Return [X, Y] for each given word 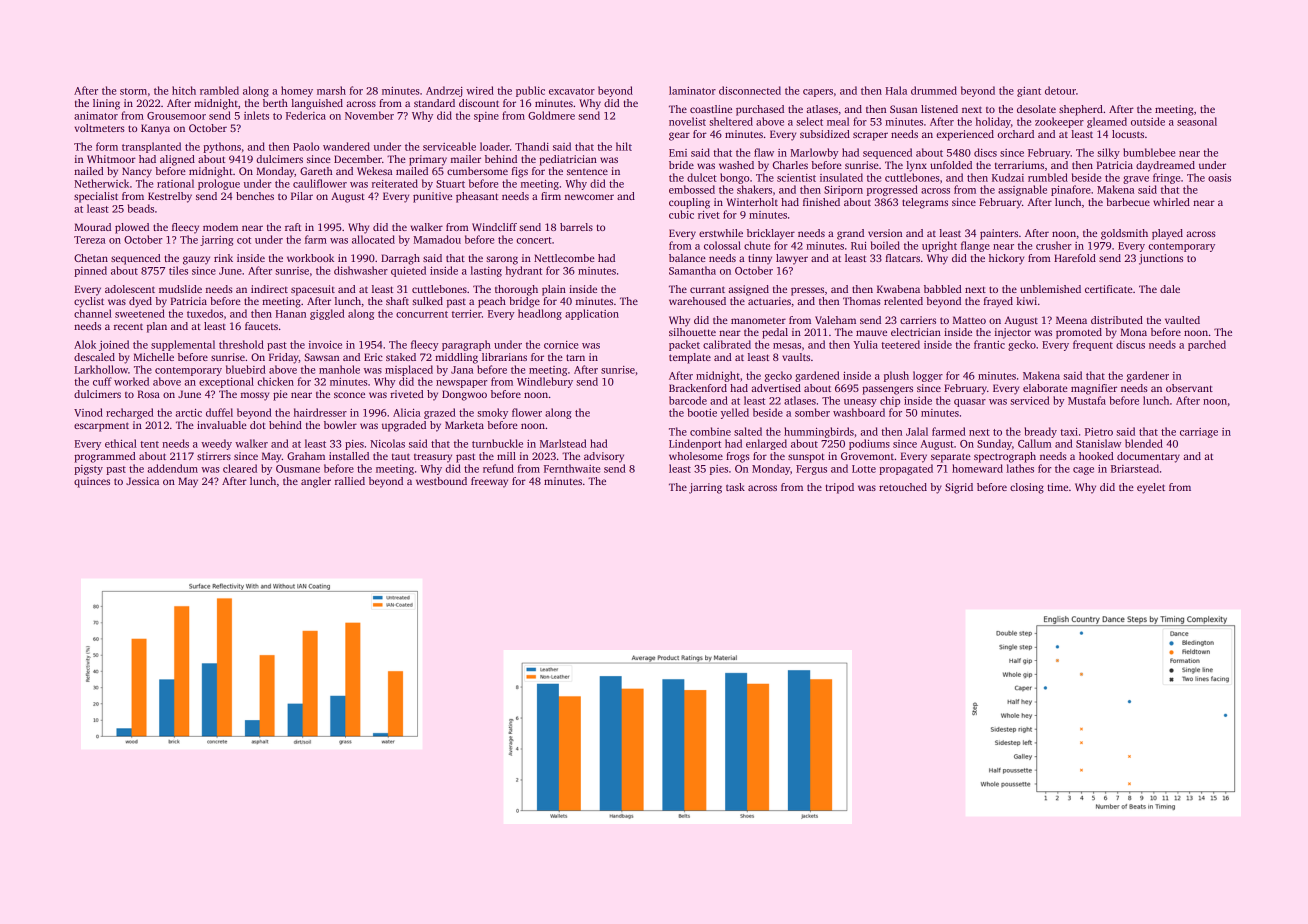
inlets [256, 115]
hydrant [524, 271]
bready [1041, 432]
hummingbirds [819, 432]
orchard [1015, 134]
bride [681, 165]
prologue [219, 184]
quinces [92, 482]
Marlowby [814, 153]
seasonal [1197, 121]
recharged [130, 413]
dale [1170, 289]
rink [223, 258]
